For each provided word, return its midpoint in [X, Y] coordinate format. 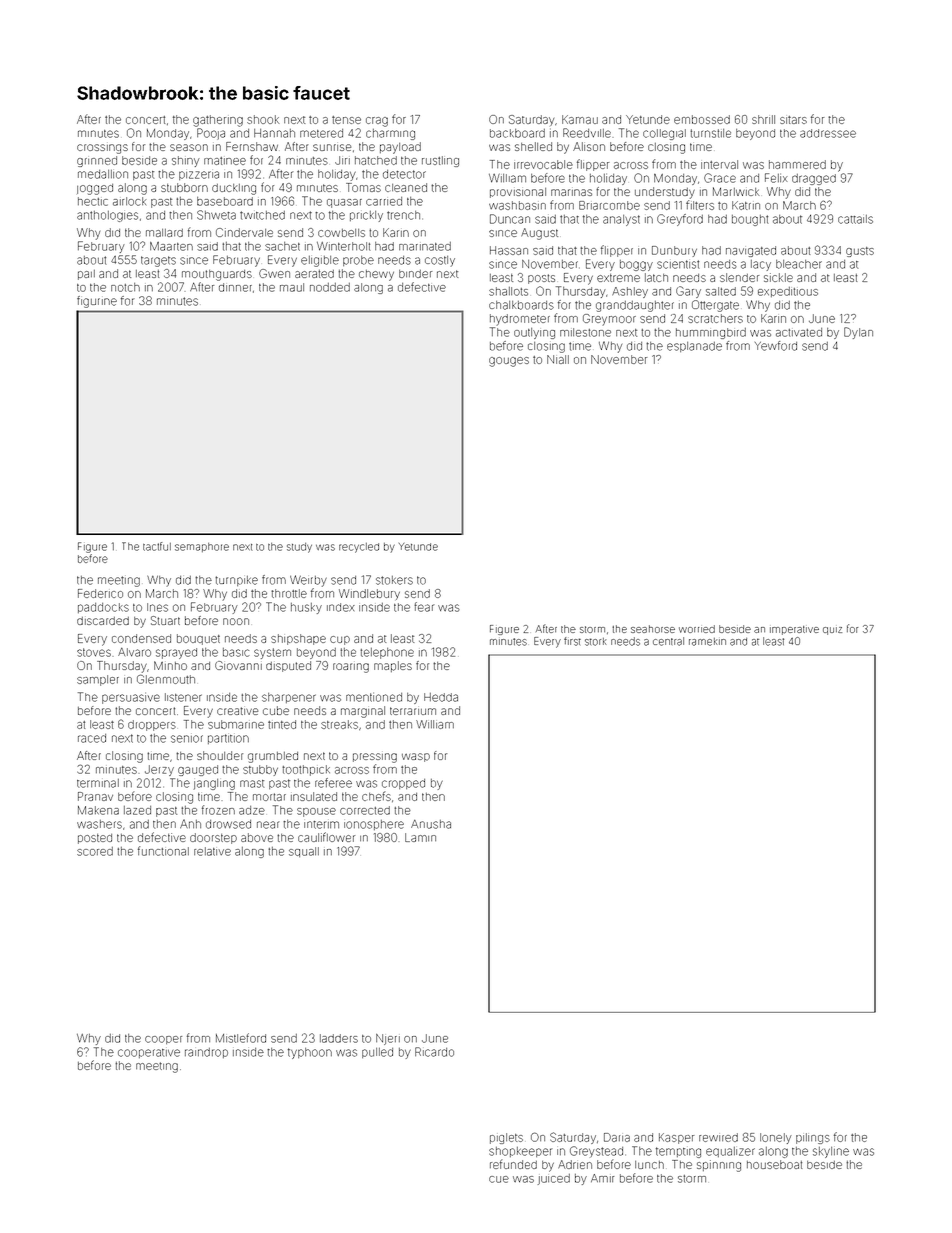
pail [86, 275]
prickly [366, 216]
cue [499, 1179]
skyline [831, 1152]
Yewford [776, 346]
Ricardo [434, 1052]
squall [304, 852]
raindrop [206, 1053]
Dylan [858, 333]
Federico [100, 593]
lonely [776, 1138]
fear [424, 607]
